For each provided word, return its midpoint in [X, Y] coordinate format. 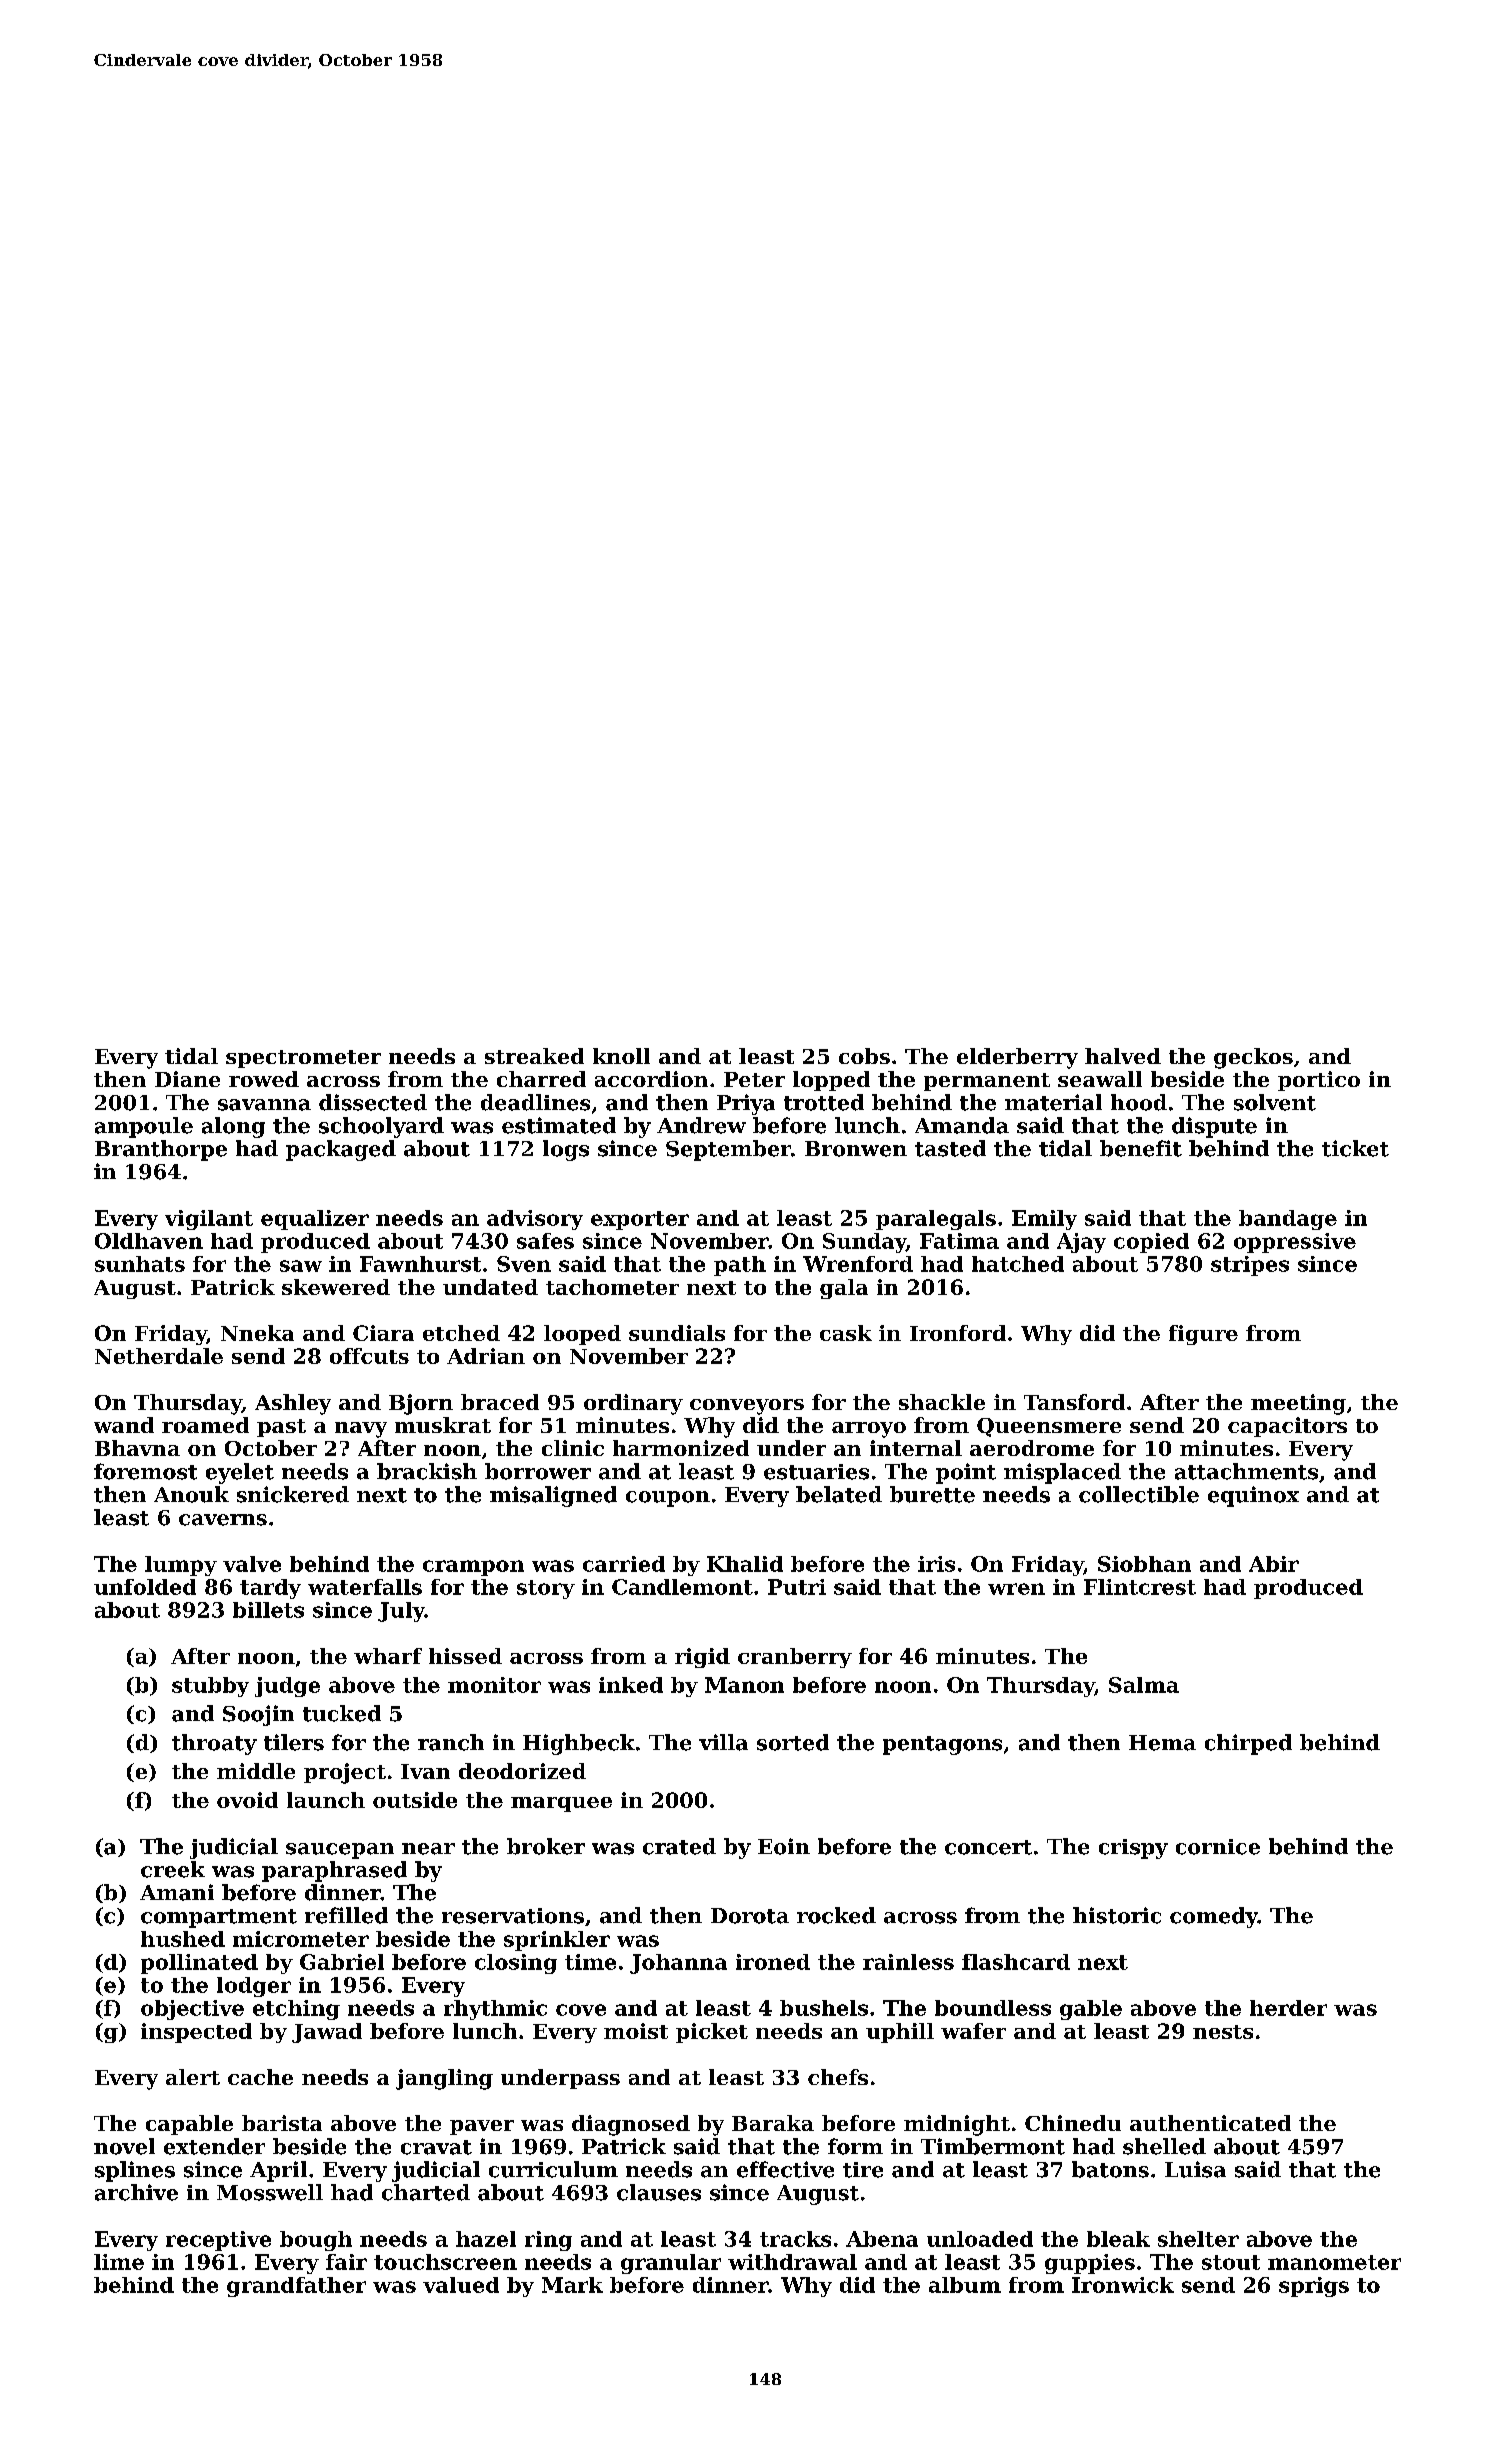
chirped [1248, 1744]
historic [1117, 1915]
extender [214, 2146]
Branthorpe [161, 1150]
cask [846, 1333]
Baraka [773, 2123]
